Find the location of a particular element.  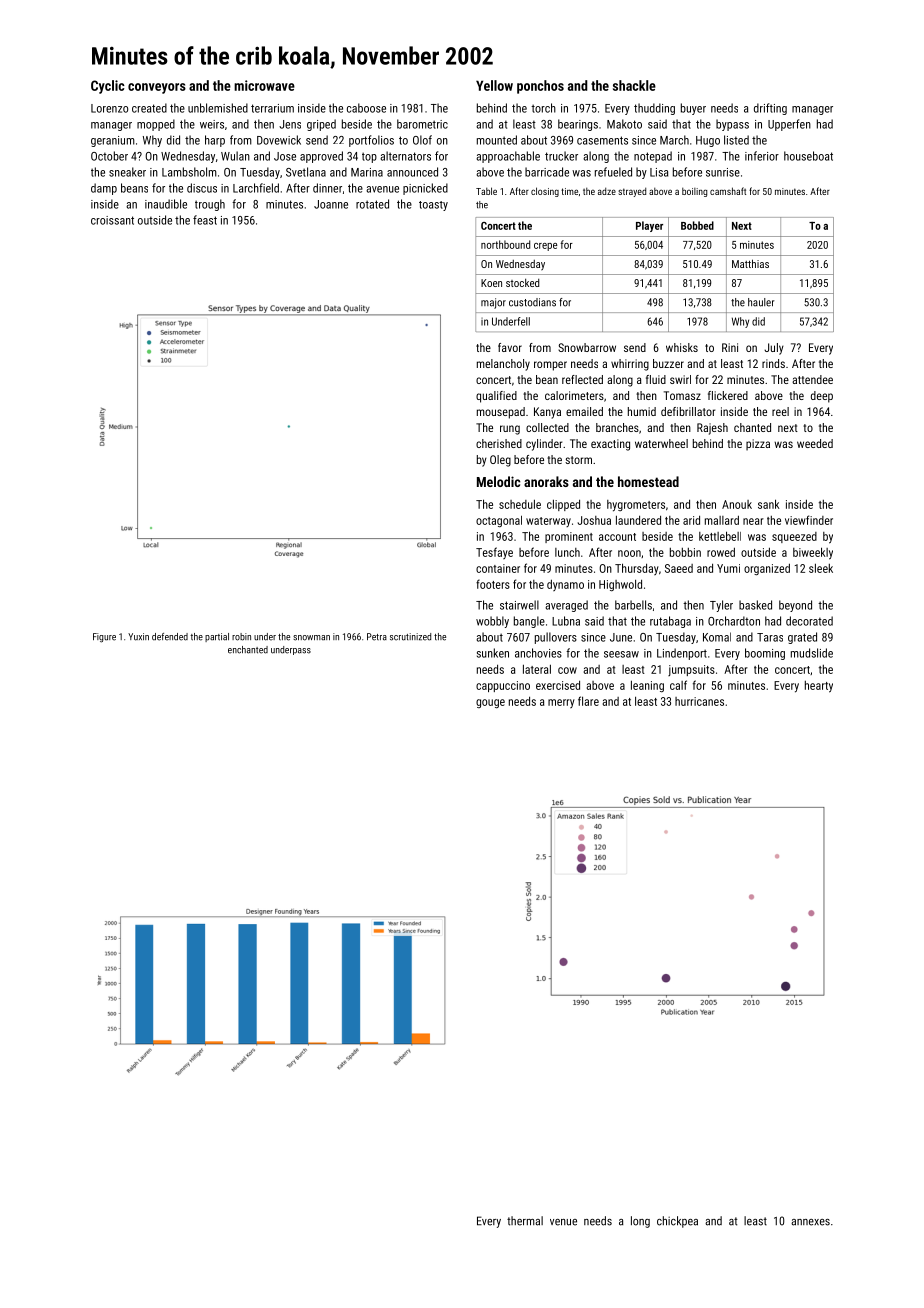

caboose is located at coordinates (366, 108).
